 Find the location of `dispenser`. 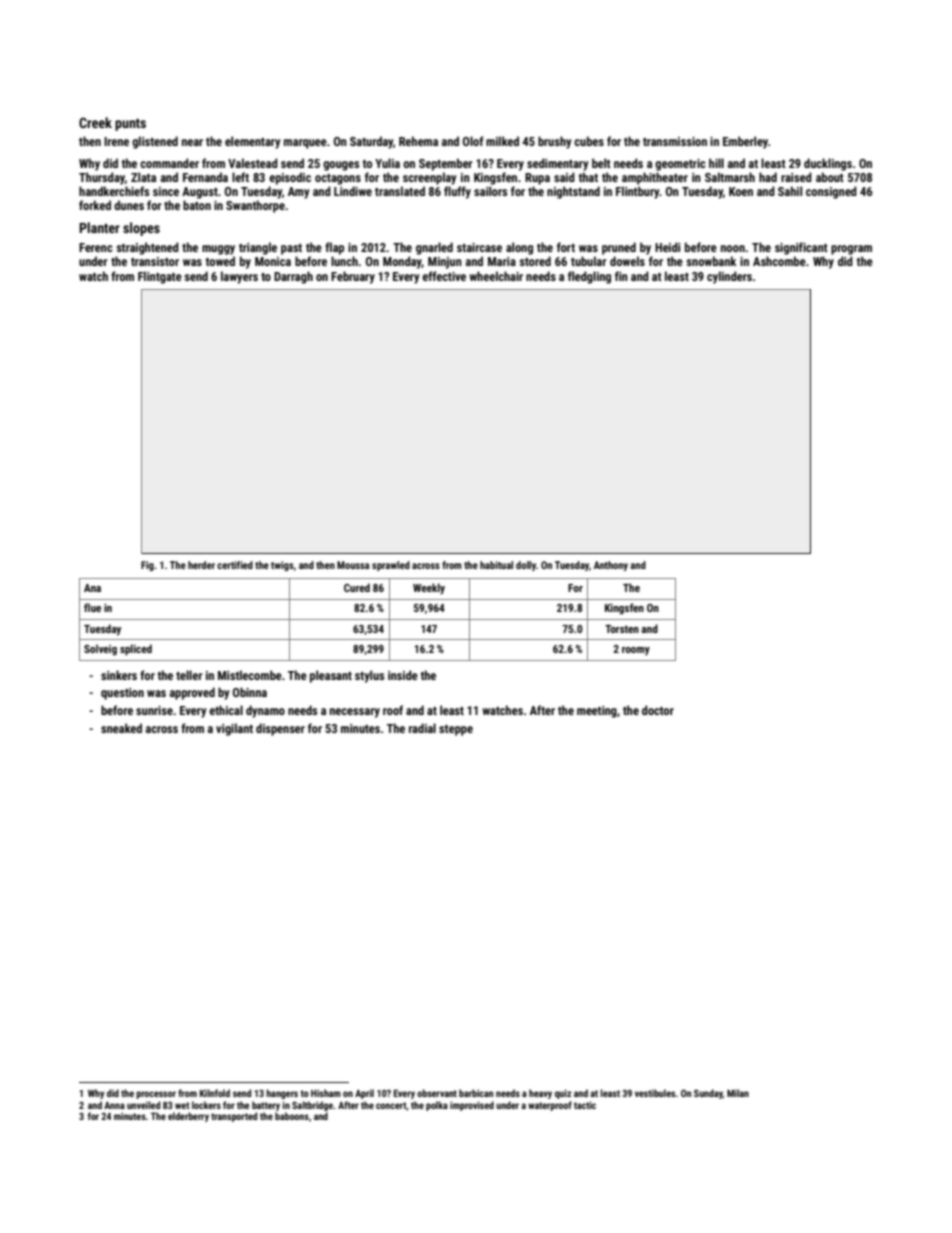

dispenser is located at coordinates (280, 729).
